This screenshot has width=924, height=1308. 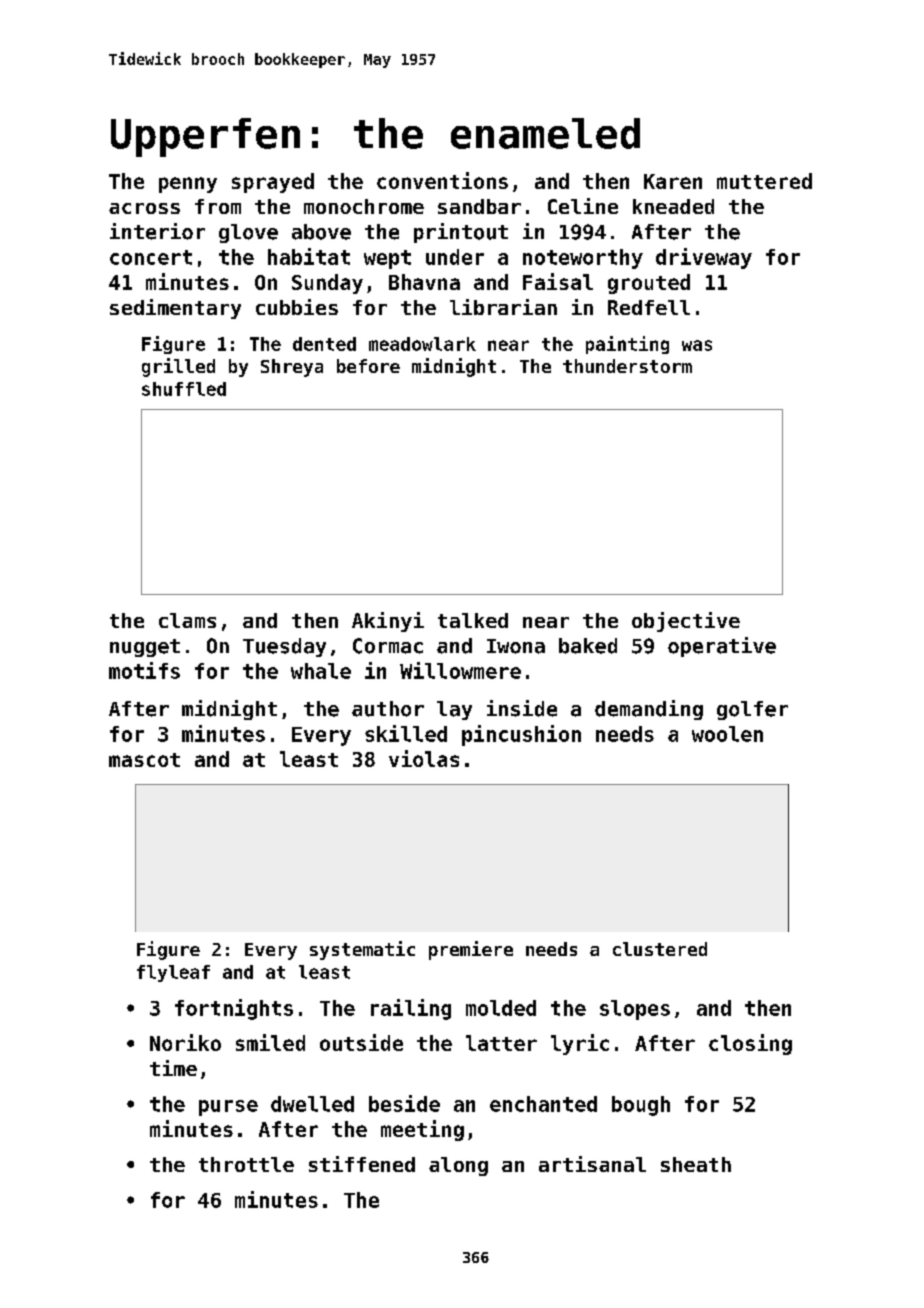 What do you see at coordinates (727, 734) in the screenshot?
I see `woolen` at bounding box center [727, 734].
